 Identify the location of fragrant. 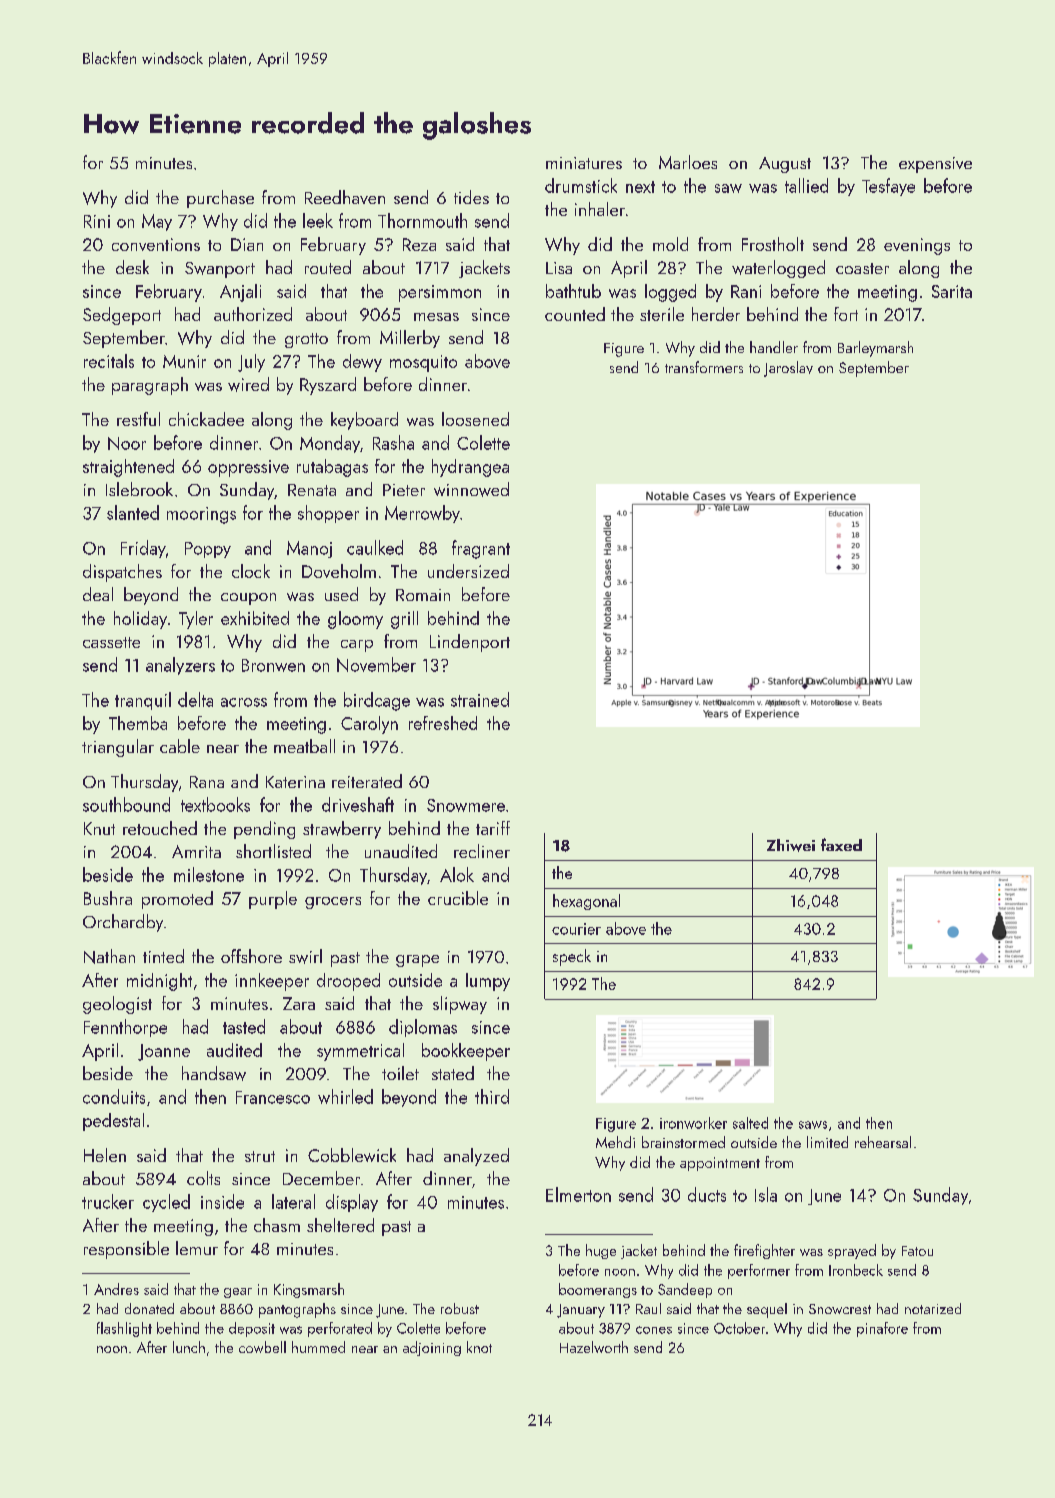
(481, 549).
